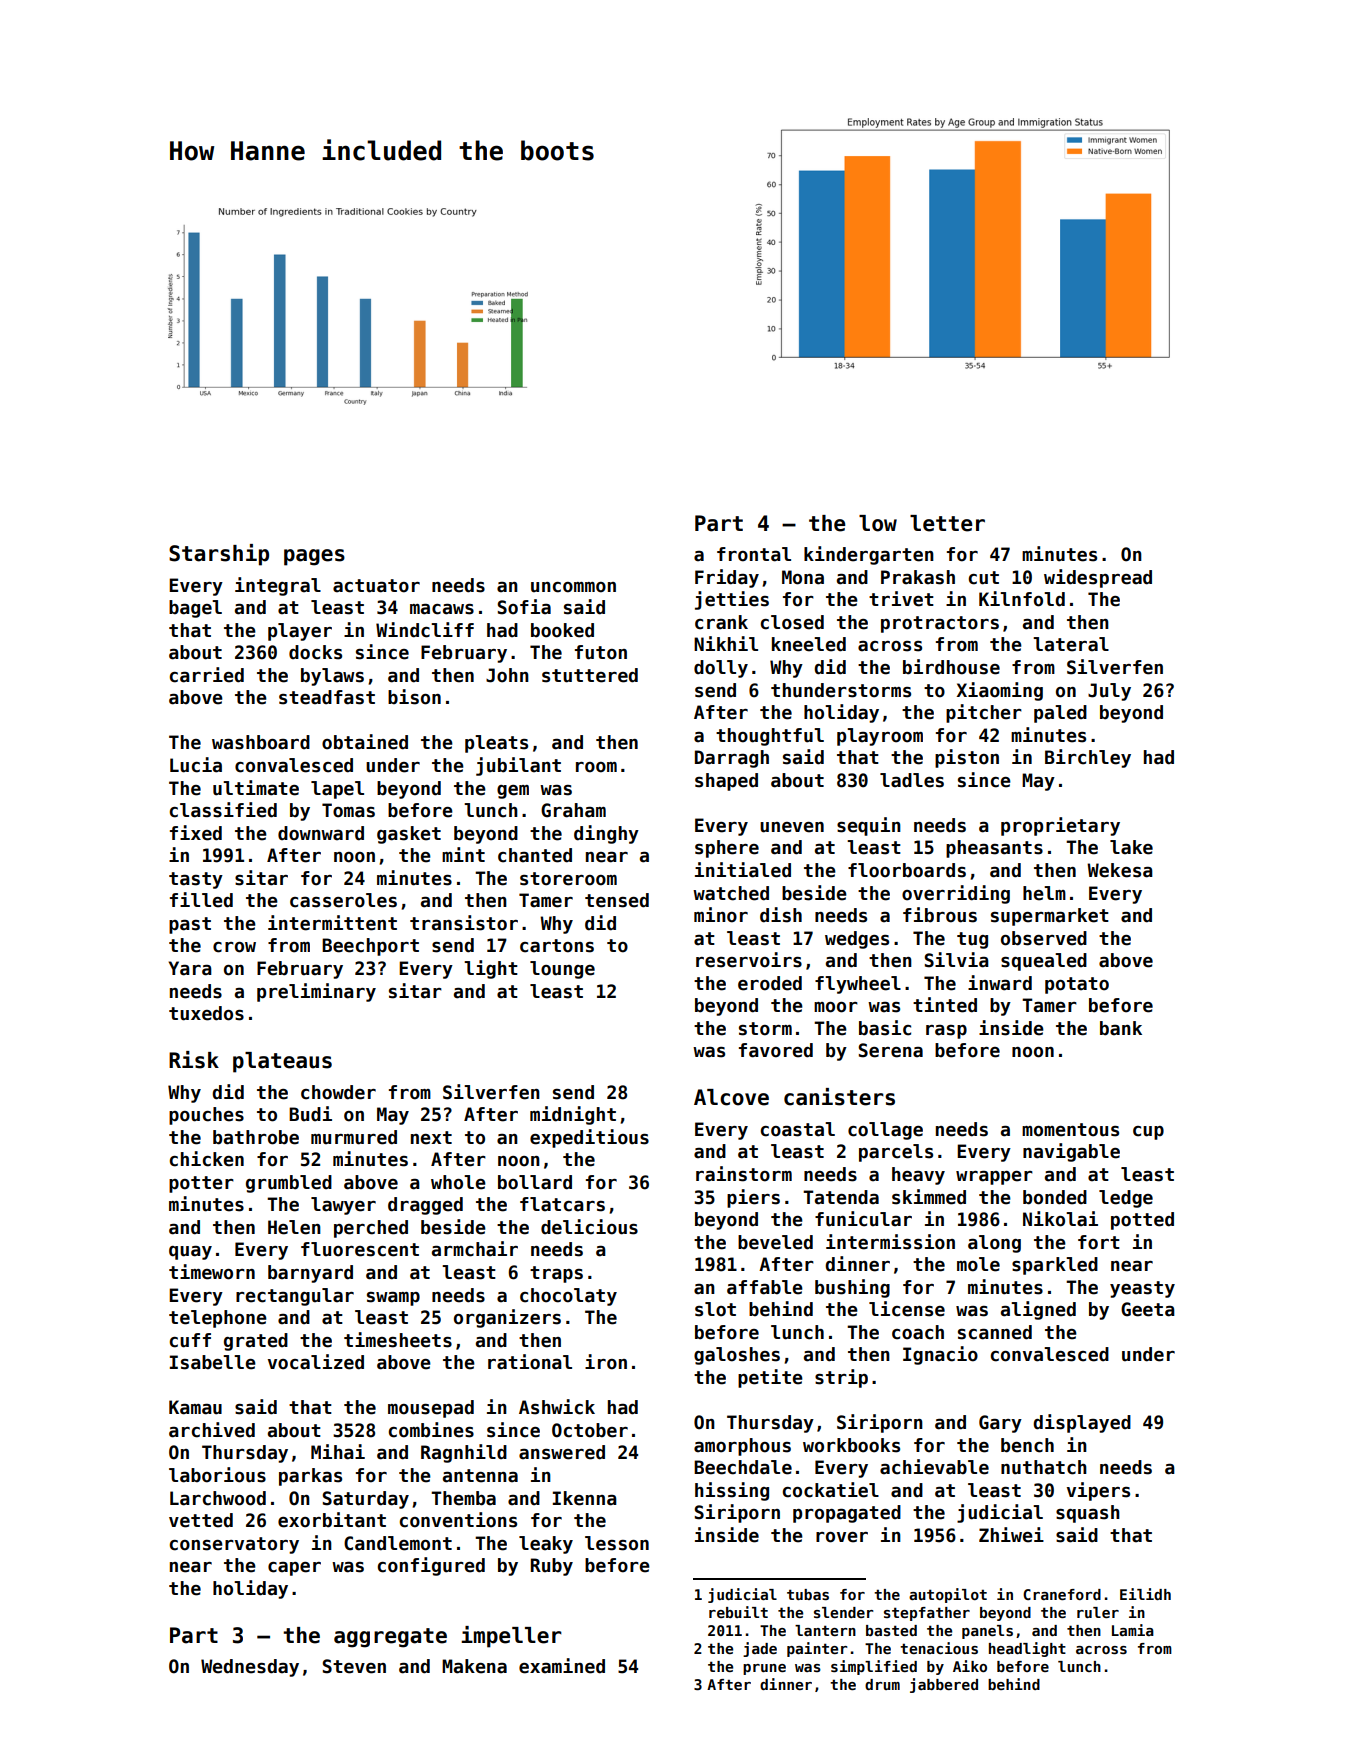 The image size is (1349, 1746). Describe the element at coordinates (295, 1297) in the page. I see `rectangular` at that location.
